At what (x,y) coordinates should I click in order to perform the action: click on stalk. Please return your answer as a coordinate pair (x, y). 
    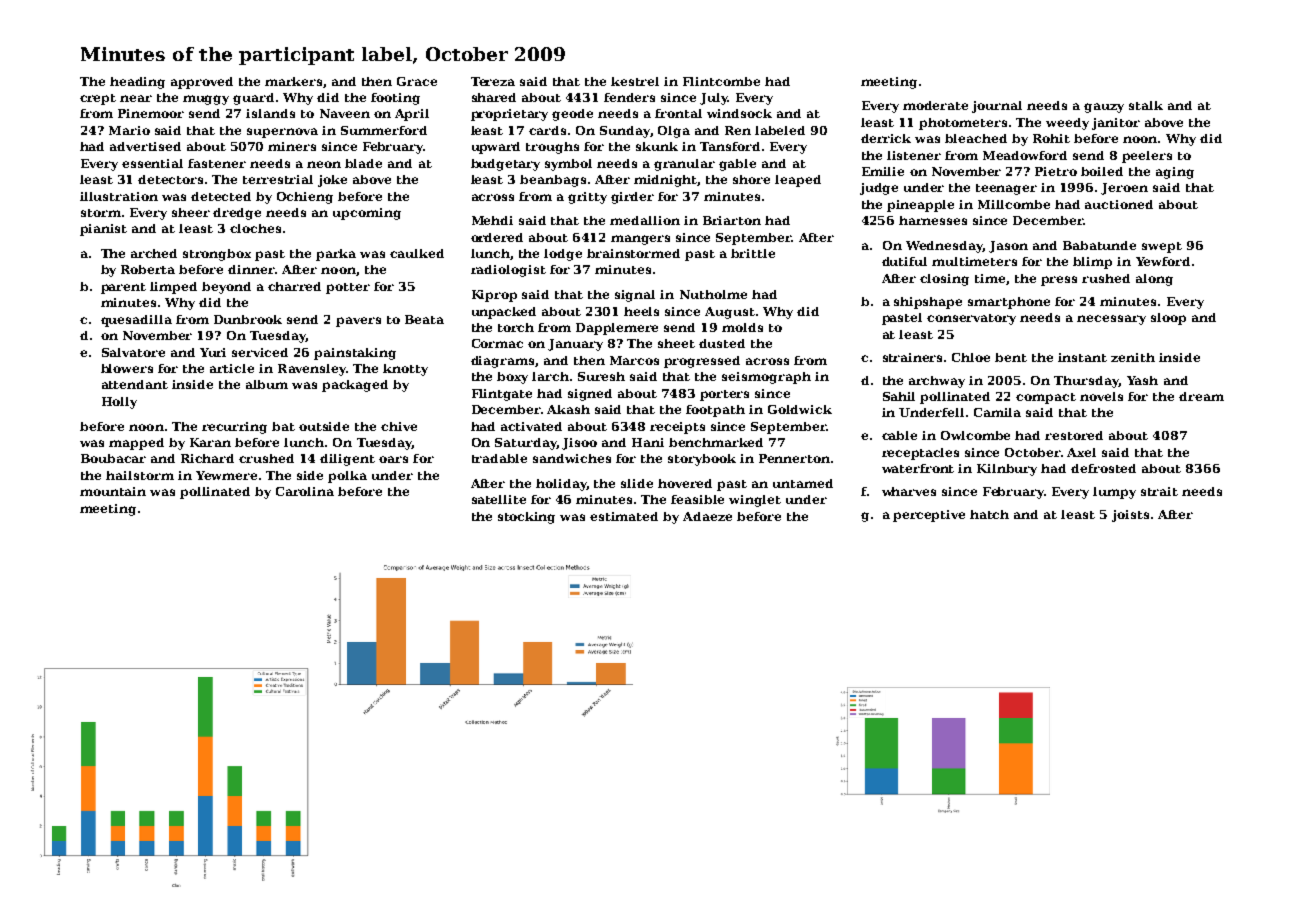
    Looking at the image, I should click on (1146, 105).
